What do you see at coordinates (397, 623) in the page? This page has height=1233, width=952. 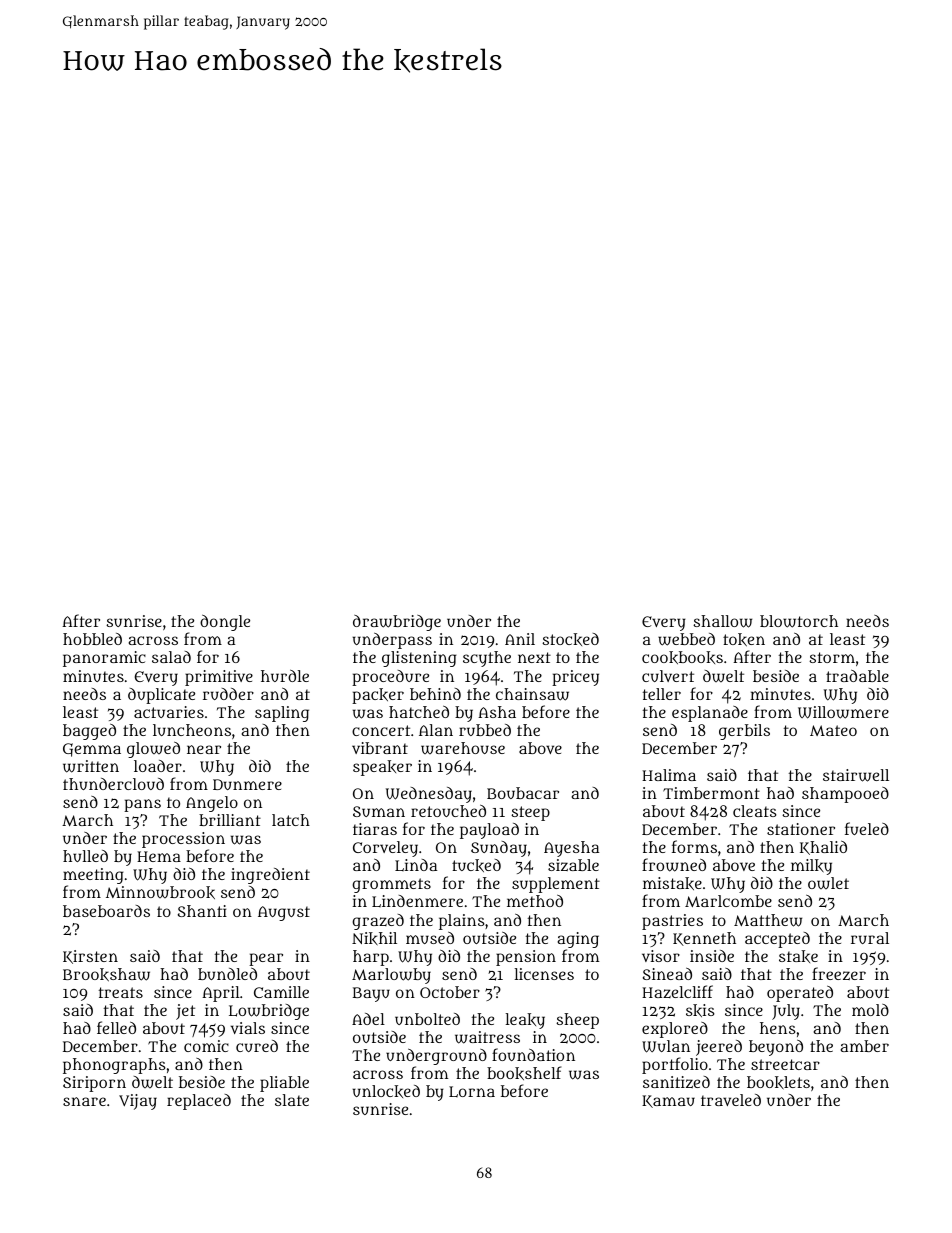 I see `drawbridge` at bounding box center [397, 623].
